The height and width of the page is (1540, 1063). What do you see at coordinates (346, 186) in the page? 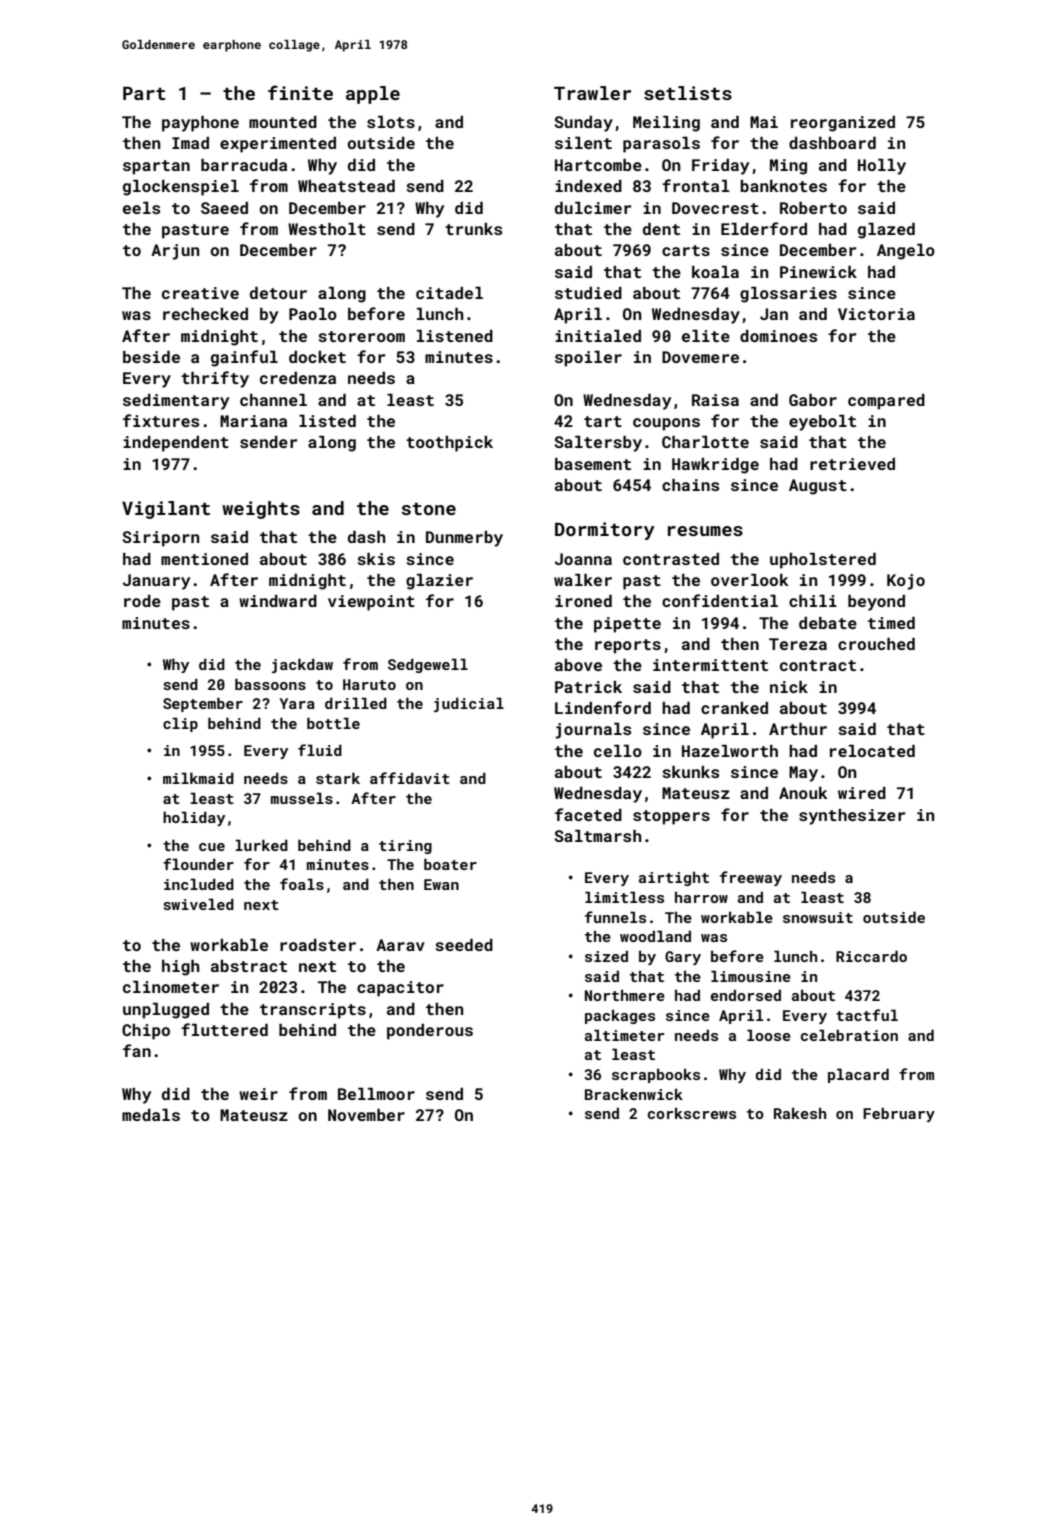
I see `Wheatstead` at bounding box center [346, 186].
